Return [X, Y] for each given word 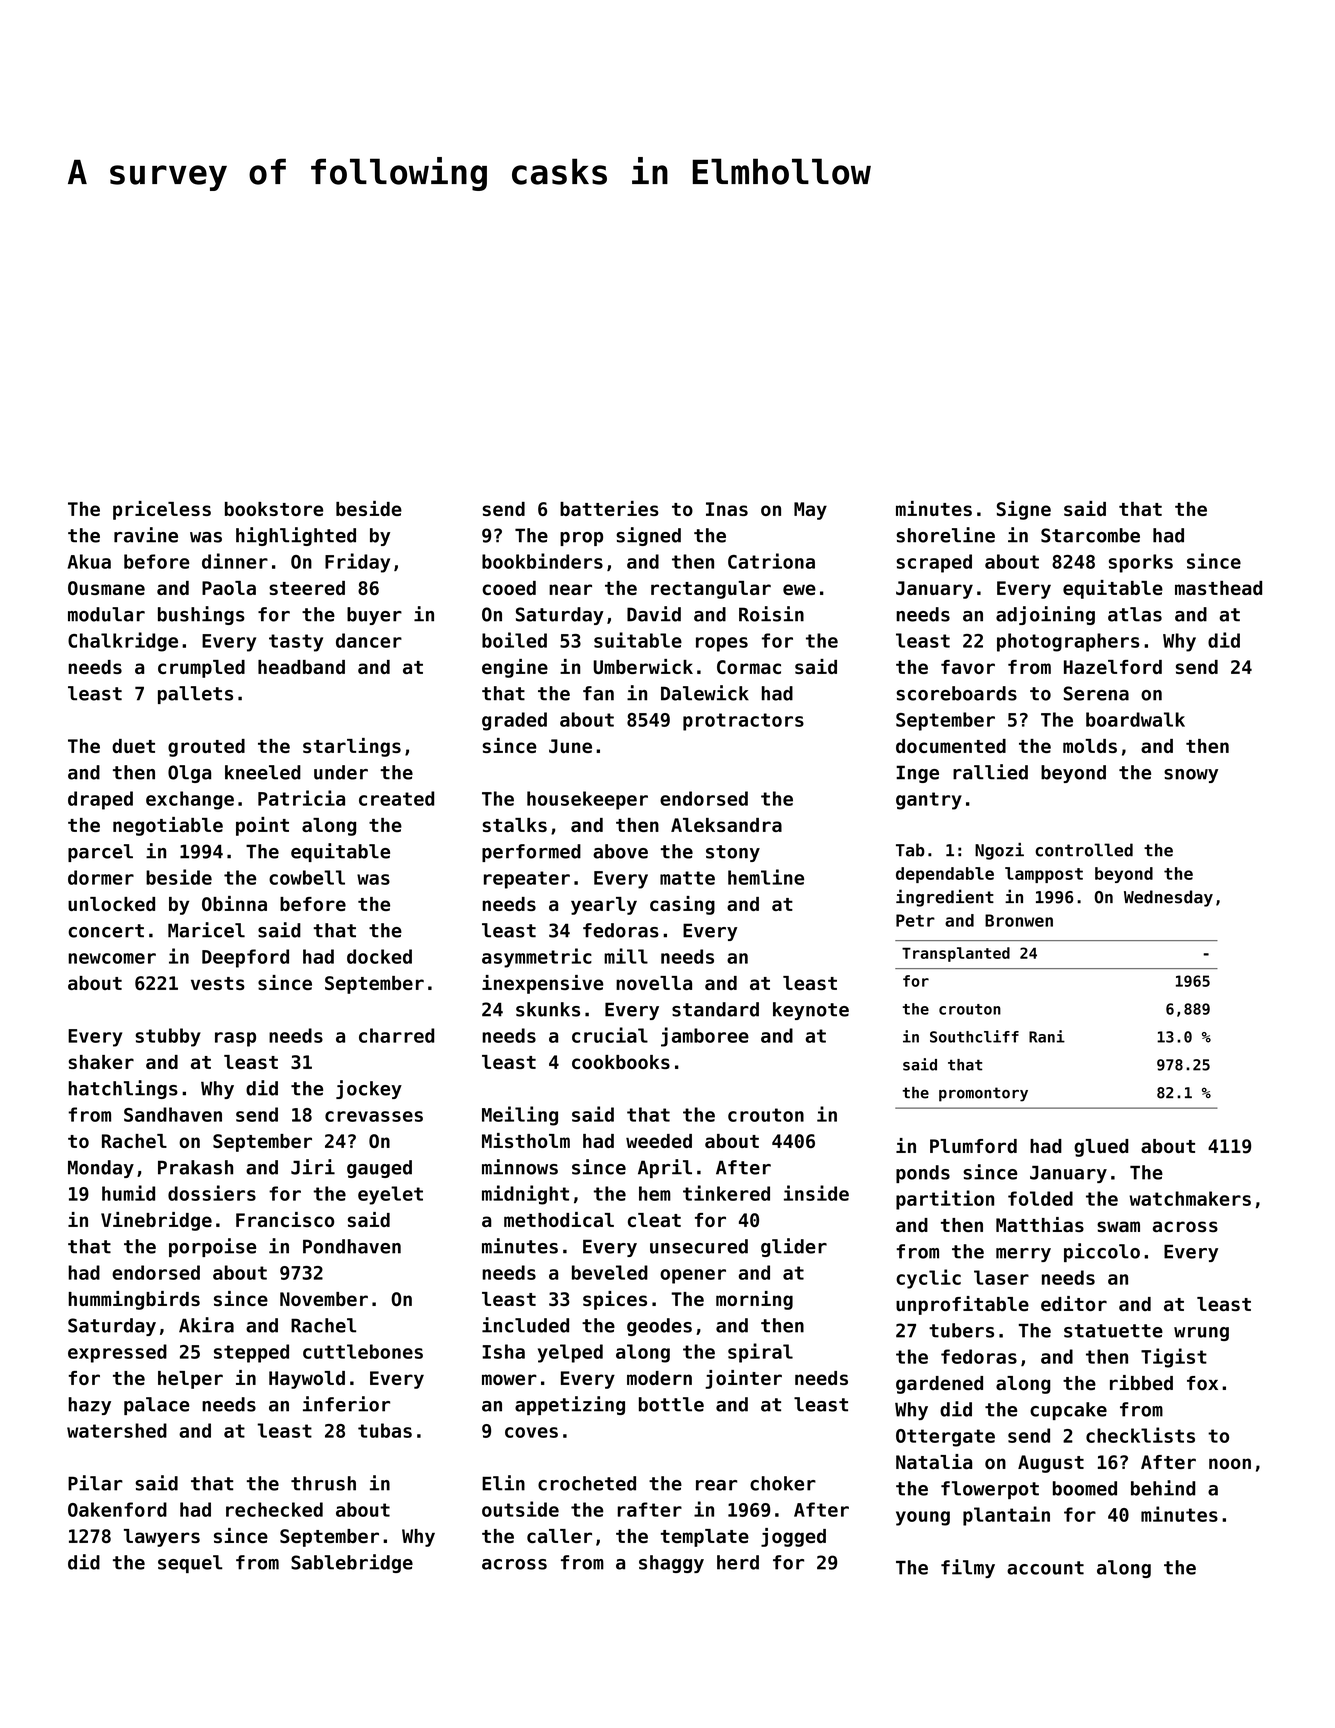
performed [531, 853]
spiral [760, 1353]
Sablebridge [352, 1563]
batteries [609, 508]
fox [1202, 1383]
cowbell [307, 877]
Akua [89, 561]
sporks [1141, 563]
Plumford [973, 1146]
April [665, 1168]
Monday [101, 1169]
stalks [514, 825]
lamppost [1044, 875]
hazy [89, 1406]
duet [133, 746]
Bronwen [1019, 920]
